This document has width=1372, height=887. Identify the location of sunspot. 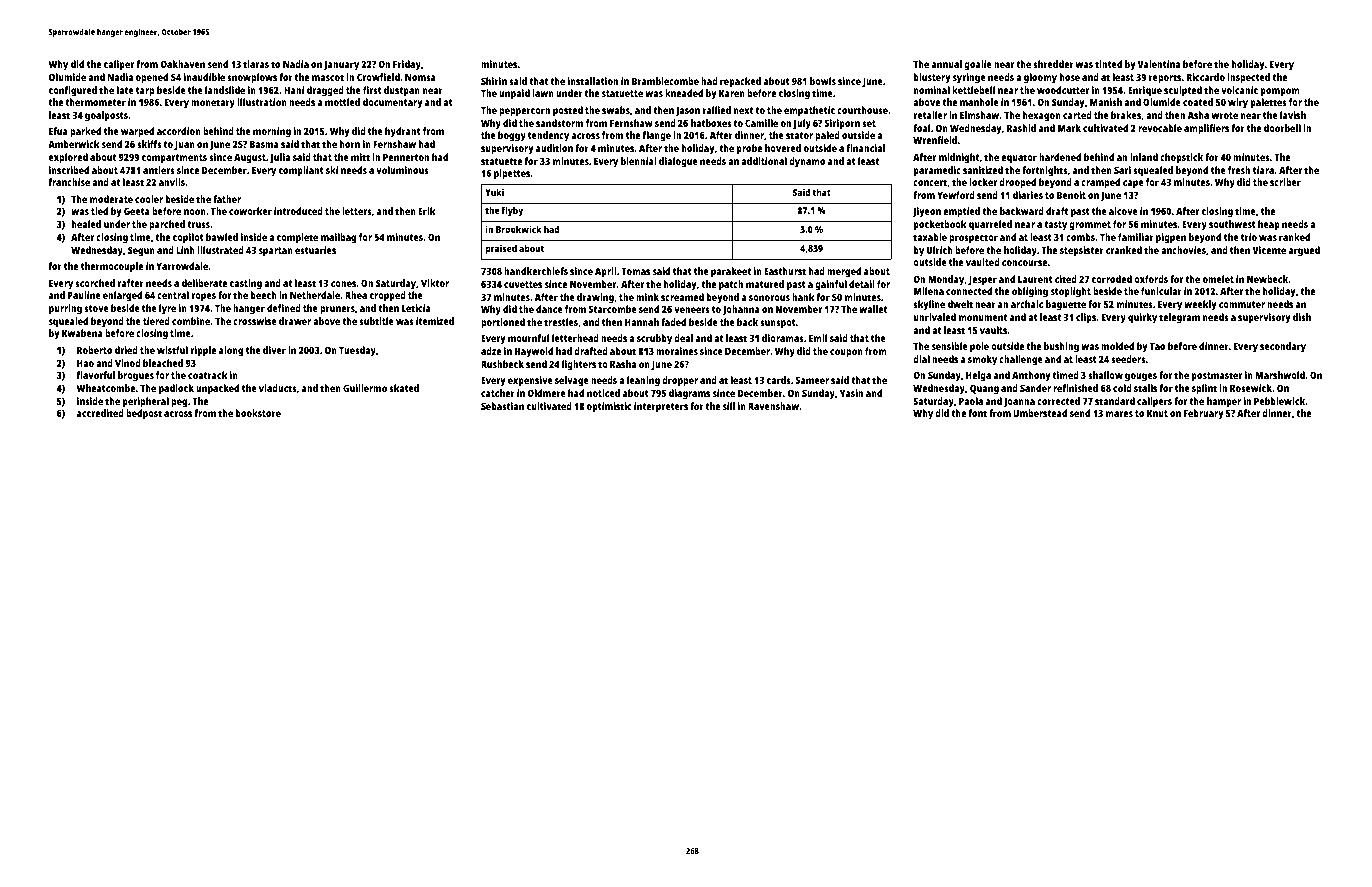
(778, 324).
